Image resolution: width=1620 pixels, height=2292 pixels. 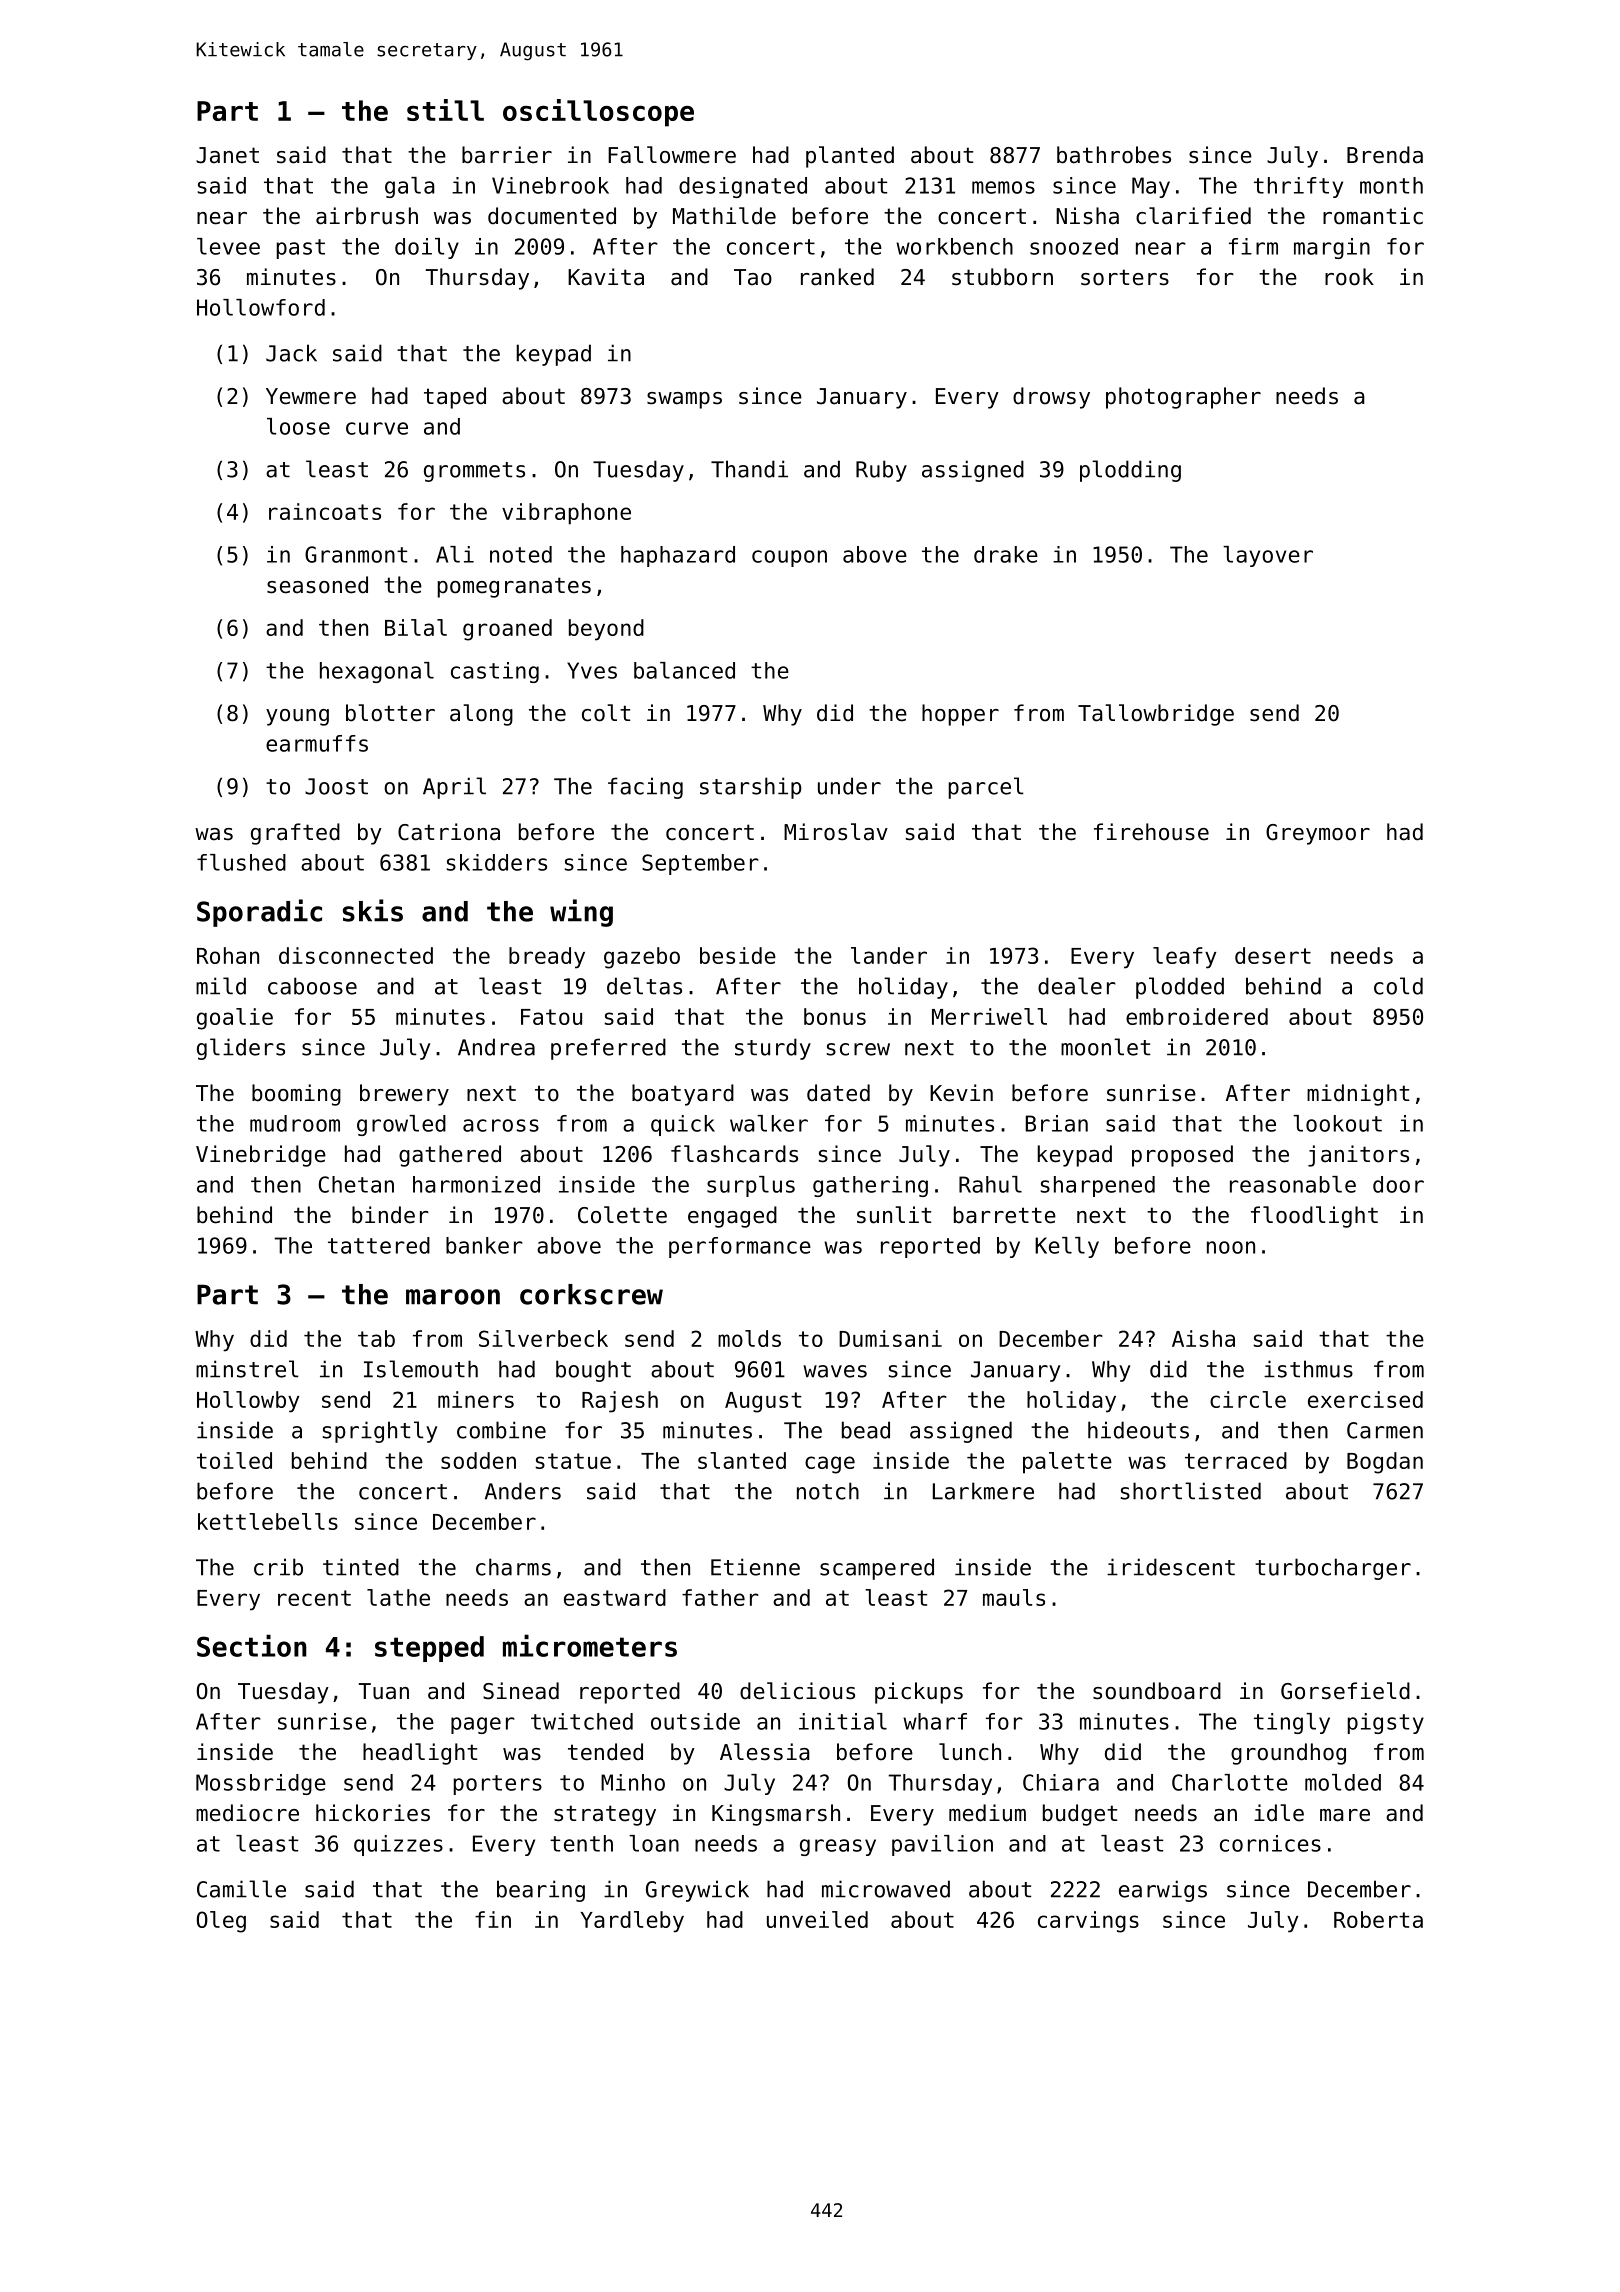 What do you see at coordinates (1314, 1217) in the screenshot?
I see `floodlight` at bounding box center [1314, 1217].
